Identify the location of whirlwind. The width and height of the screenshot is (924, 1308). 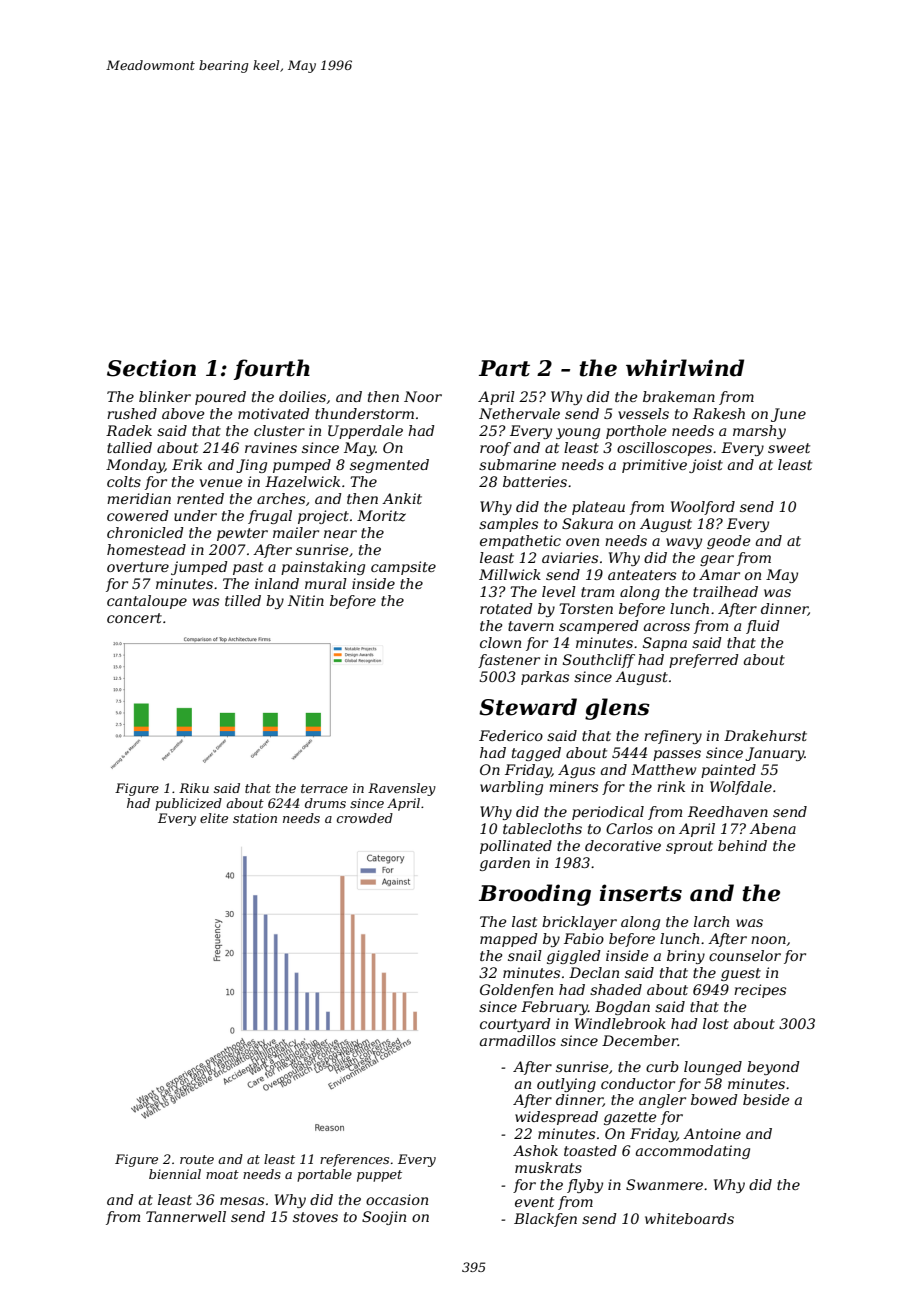
(685, 368).
